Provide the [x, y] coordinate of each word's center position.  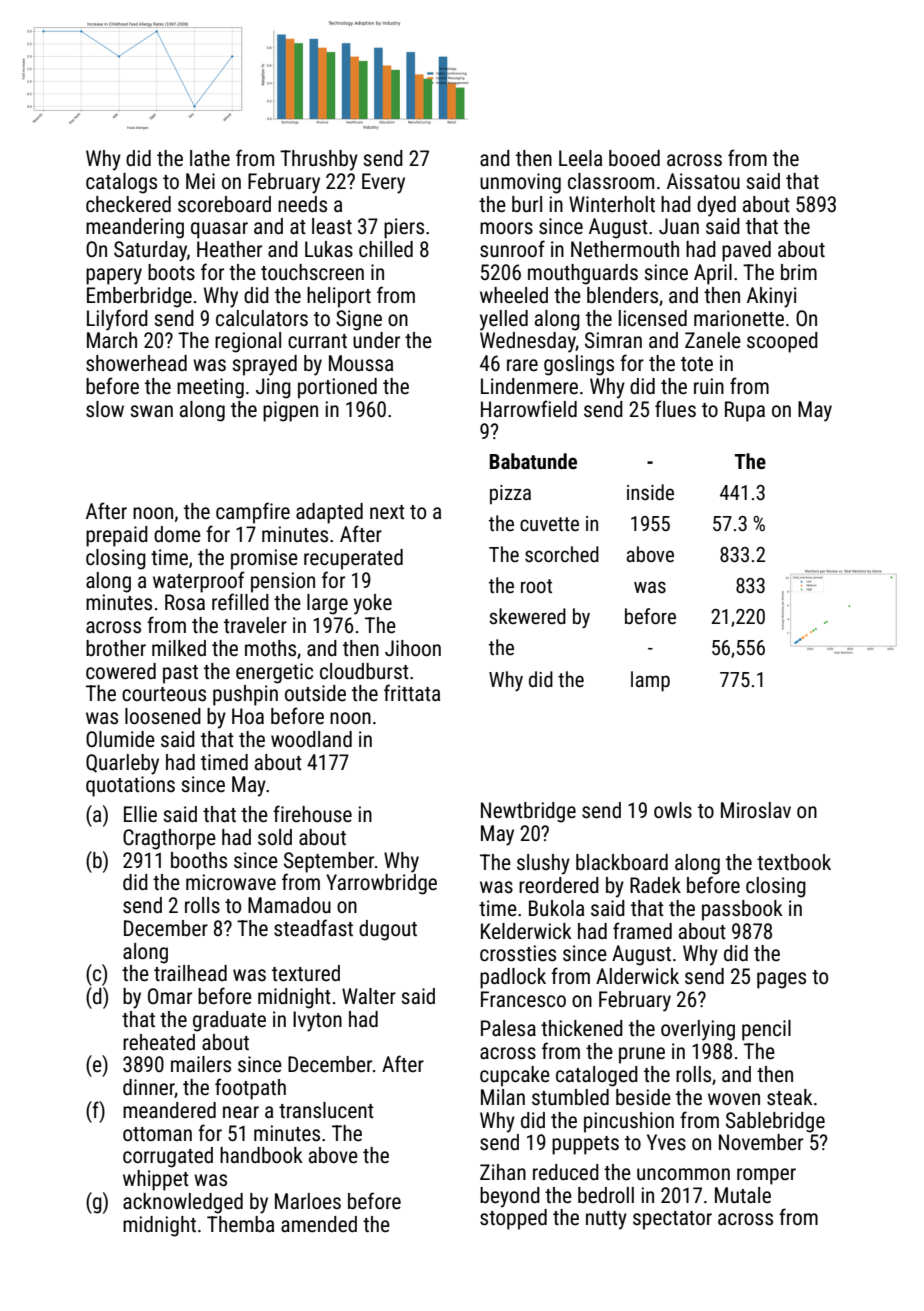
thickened [582, 1028]
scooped [782, 342]
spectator [672, 1220]
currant [317, 341]
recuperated [353, 559]
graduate [229, 1021]
